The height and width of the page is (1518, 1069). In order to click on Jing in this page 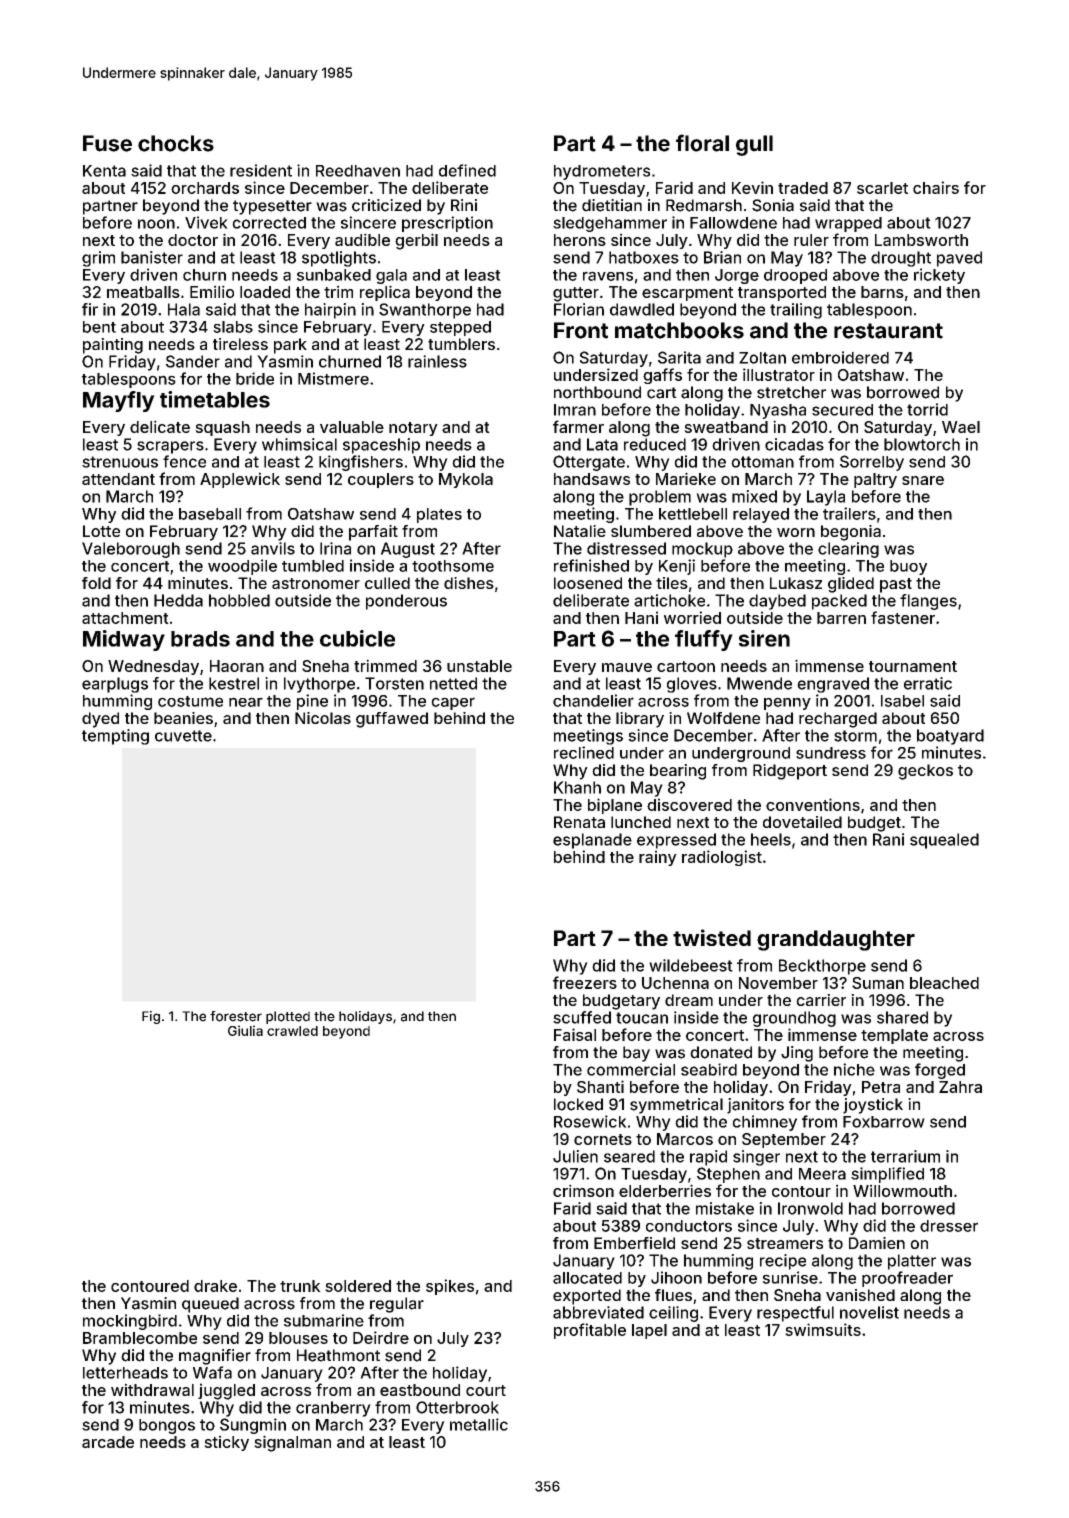, I will do `click(797, 1054)`.
